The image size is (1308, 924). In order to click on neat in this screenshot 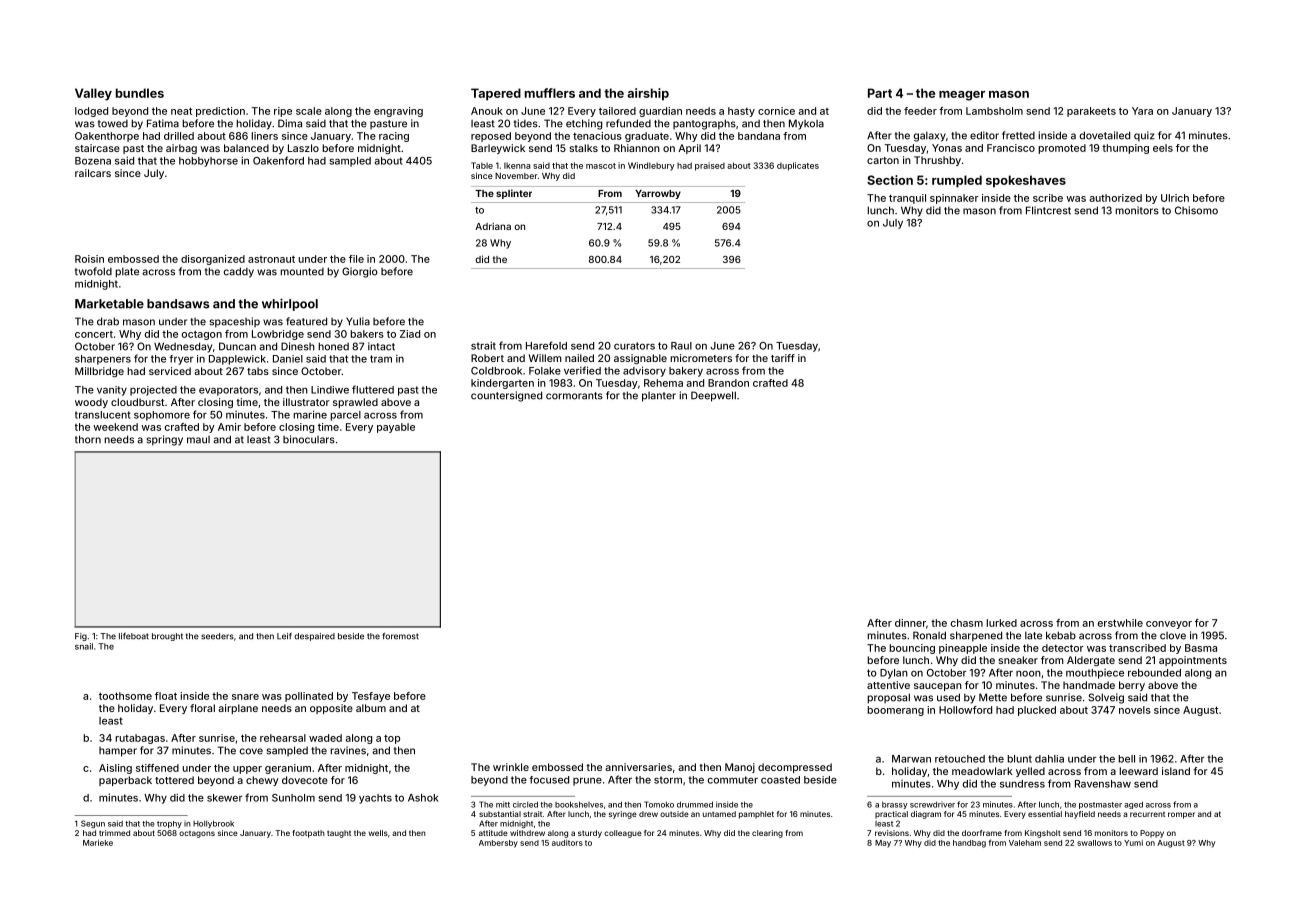, I will do `click(181, 111)`.
